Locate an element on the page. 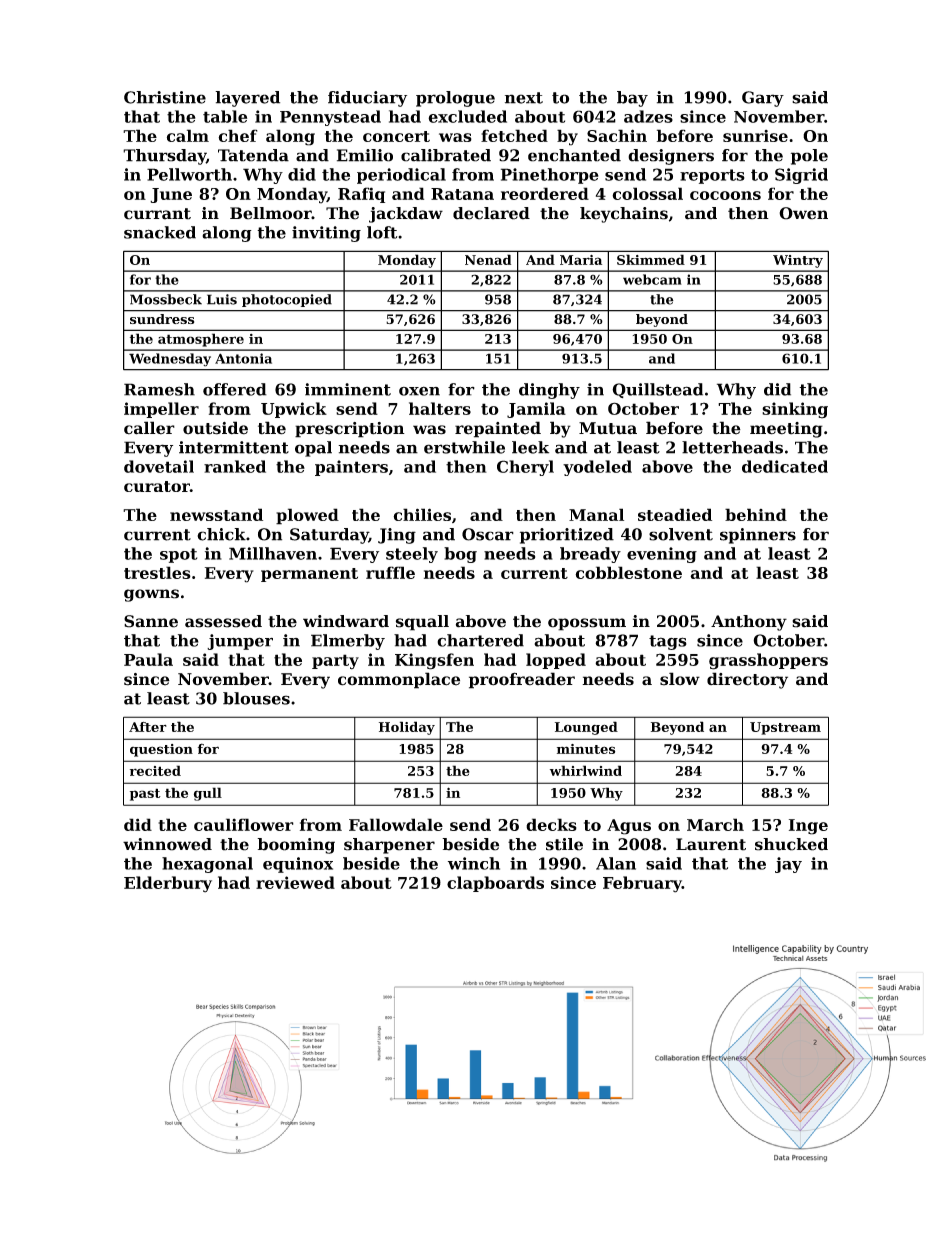 The width and height of the document is (952, 1233). Oscar is located at coordinates (488, 534).
